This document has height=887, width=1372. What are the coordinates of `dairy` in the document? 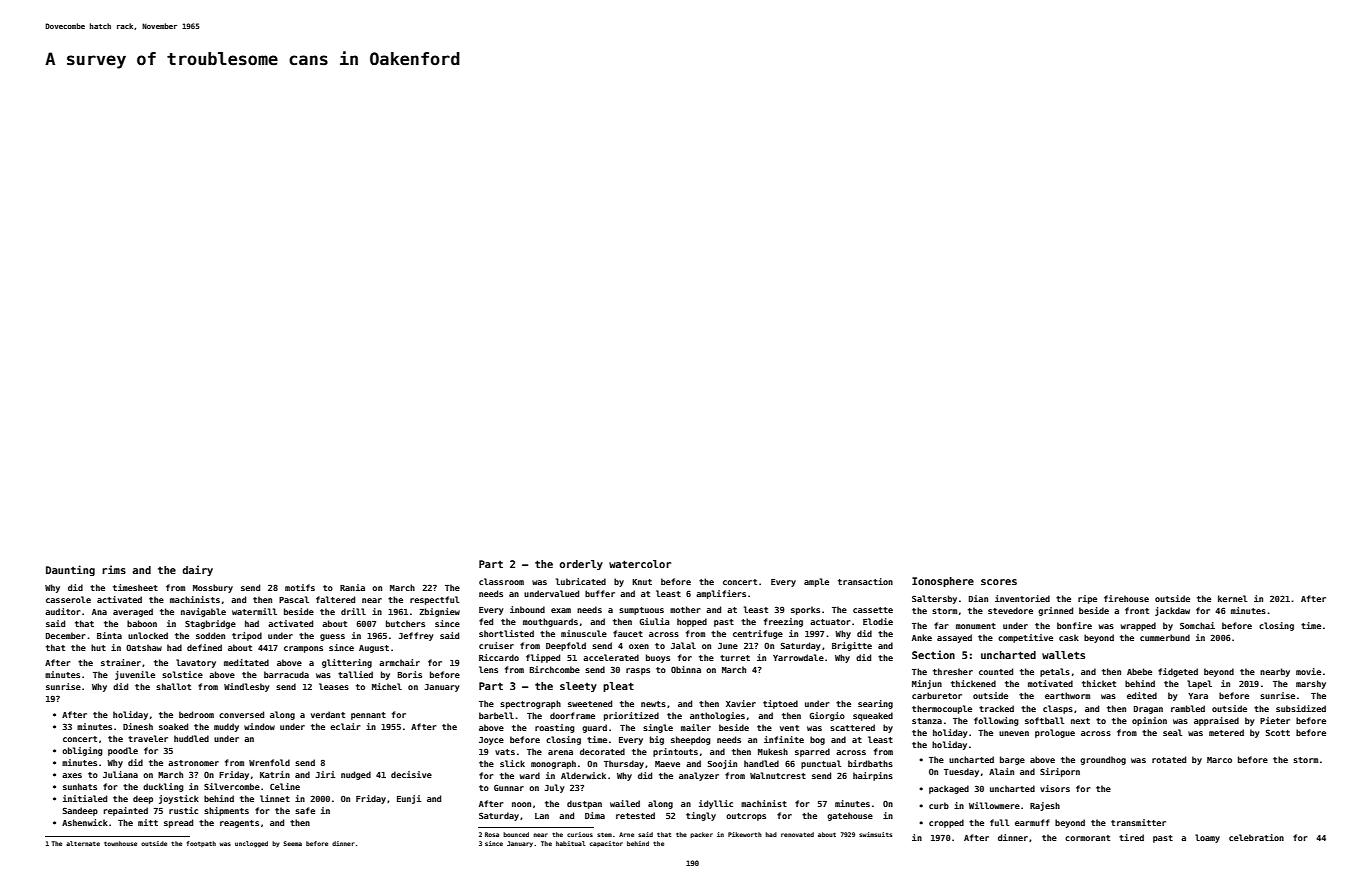 It's located at (197, 570).
